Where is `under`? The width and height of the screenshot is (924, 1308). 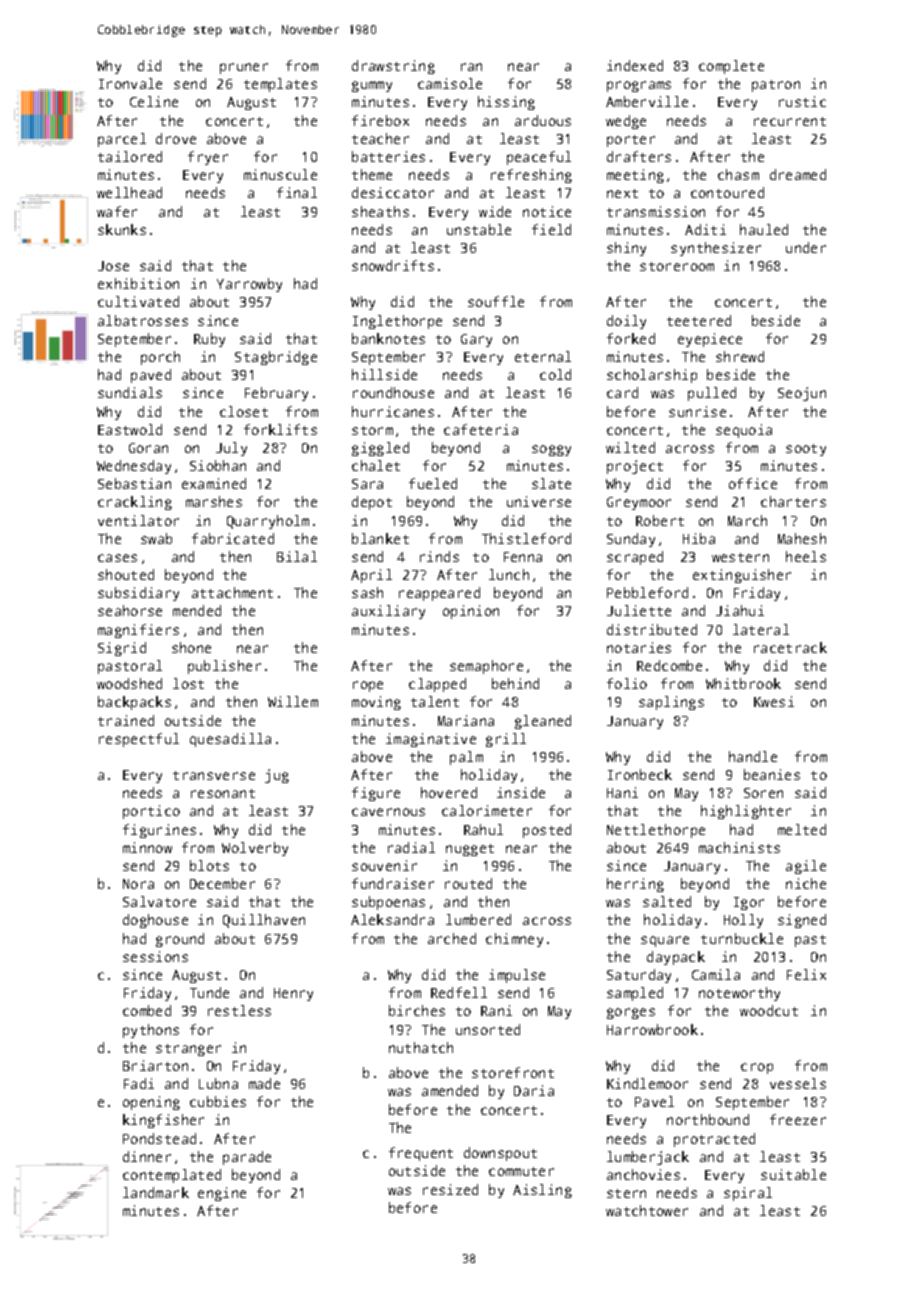
under is located at coordinates (806, 247).
